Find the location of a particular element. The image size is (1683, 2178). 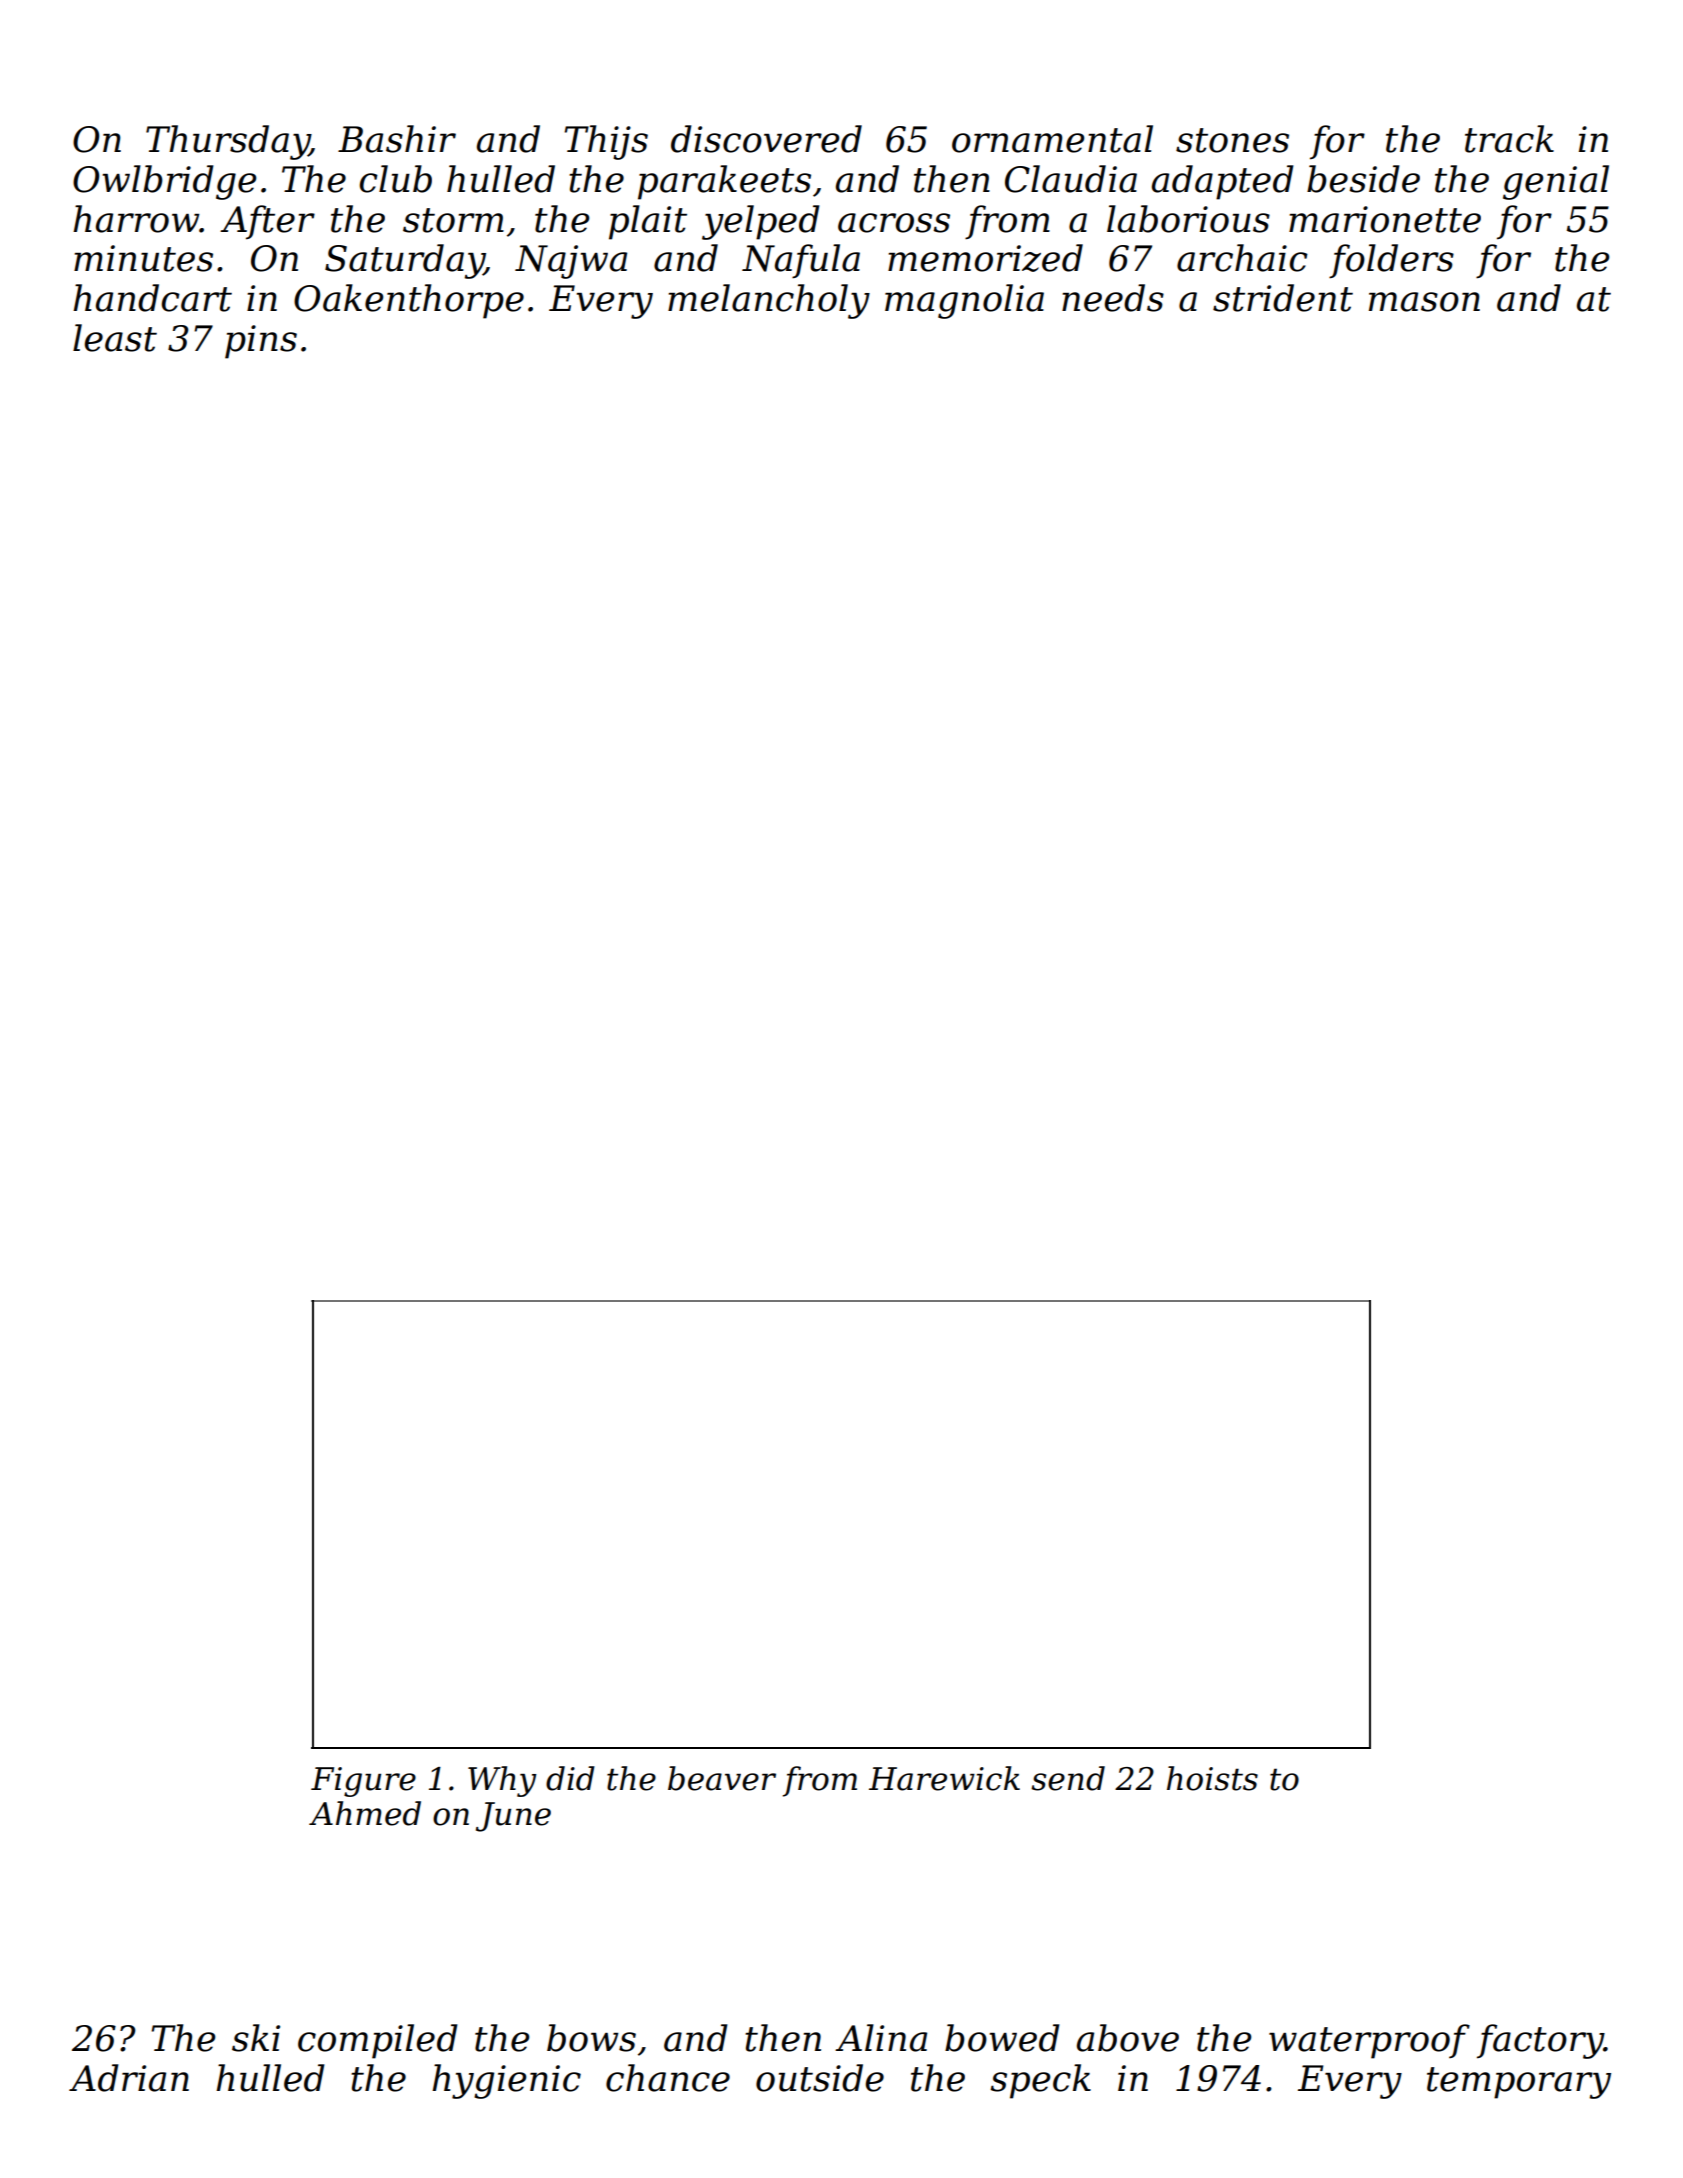

hoists is located at coordinates (1212, 1778).
